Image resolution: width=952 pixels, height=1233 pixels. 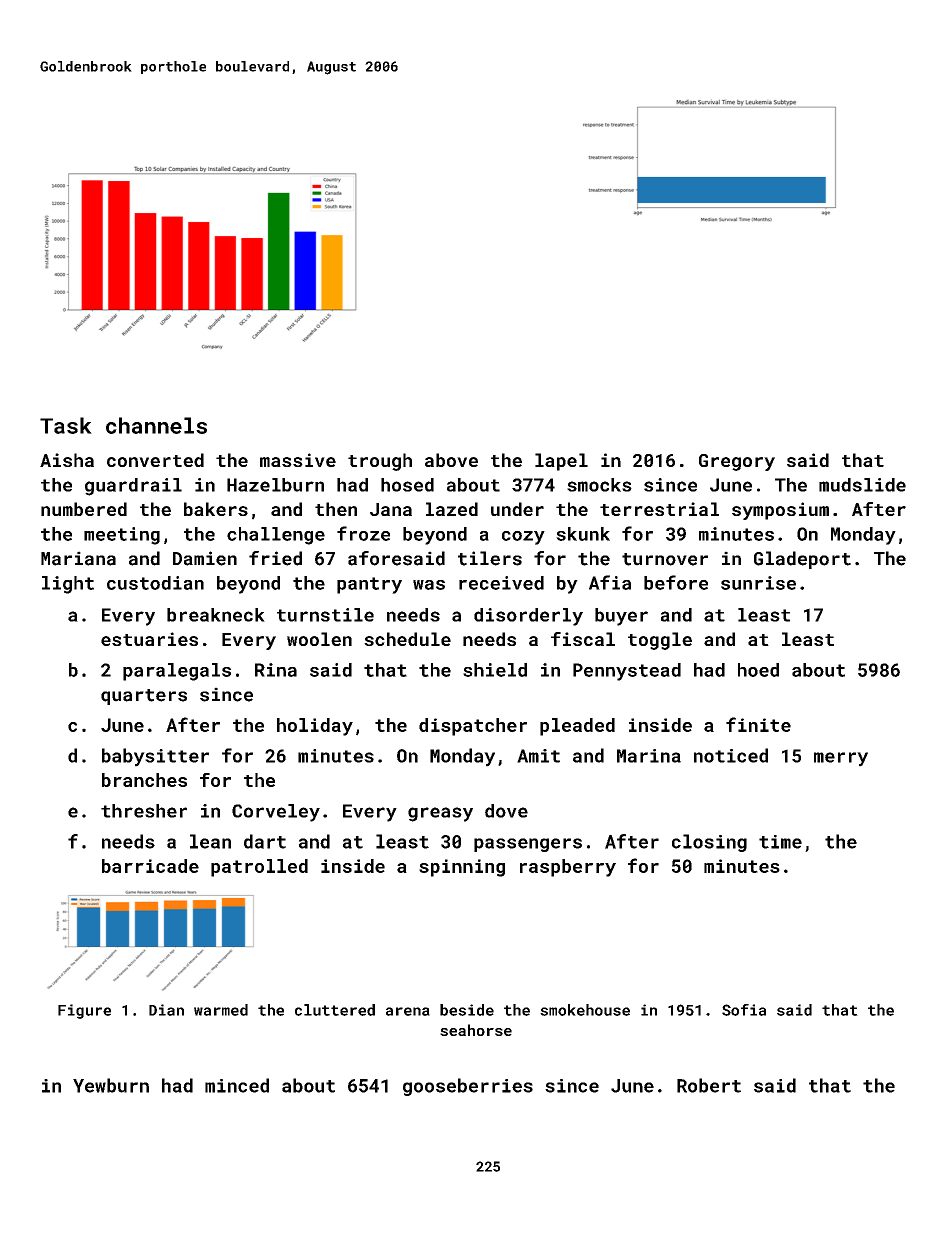 I want to click on gooseberries, so click(x=468, y=1087).
